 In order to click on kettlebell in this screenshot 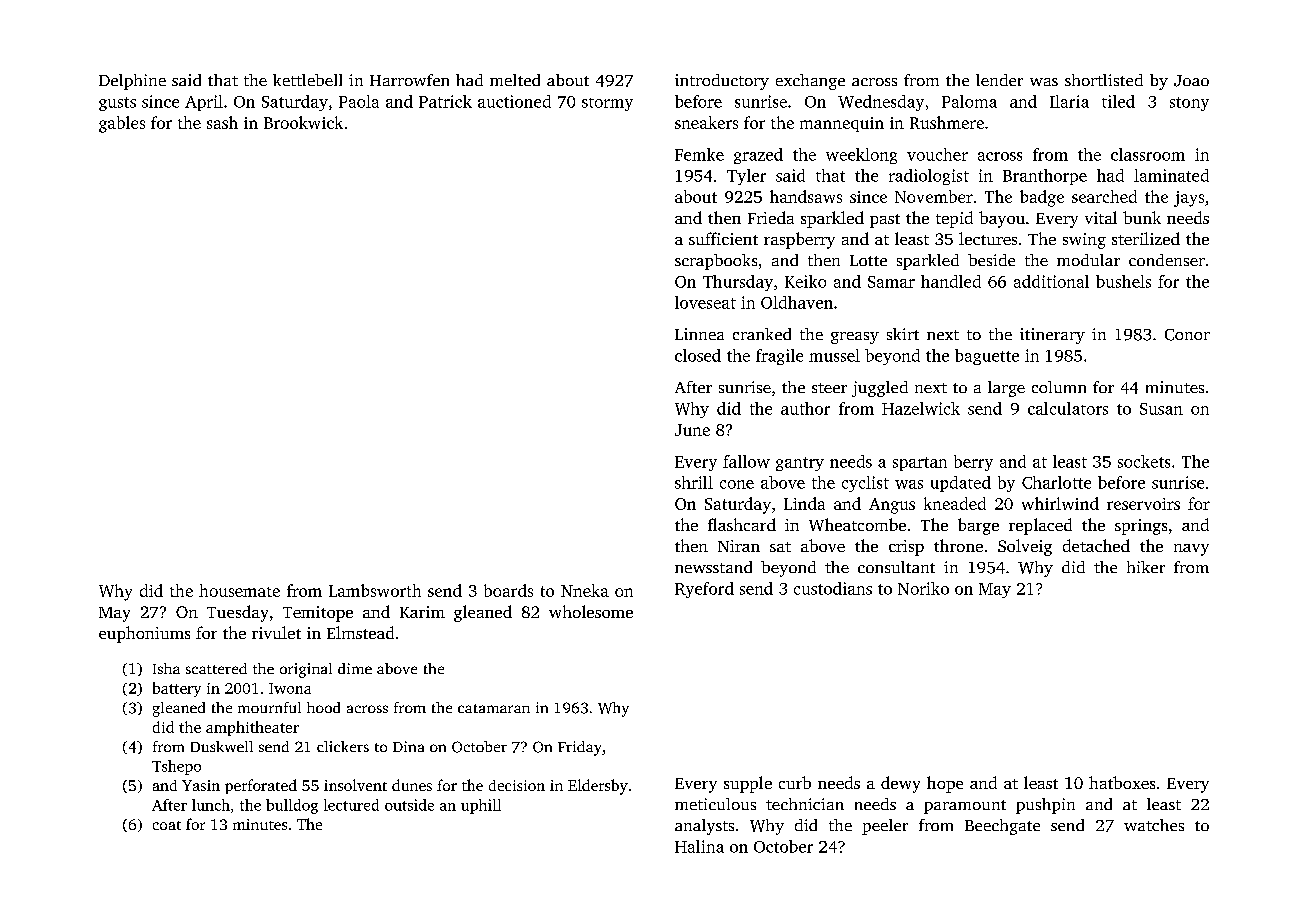, I will do `click(307, 80)`.
